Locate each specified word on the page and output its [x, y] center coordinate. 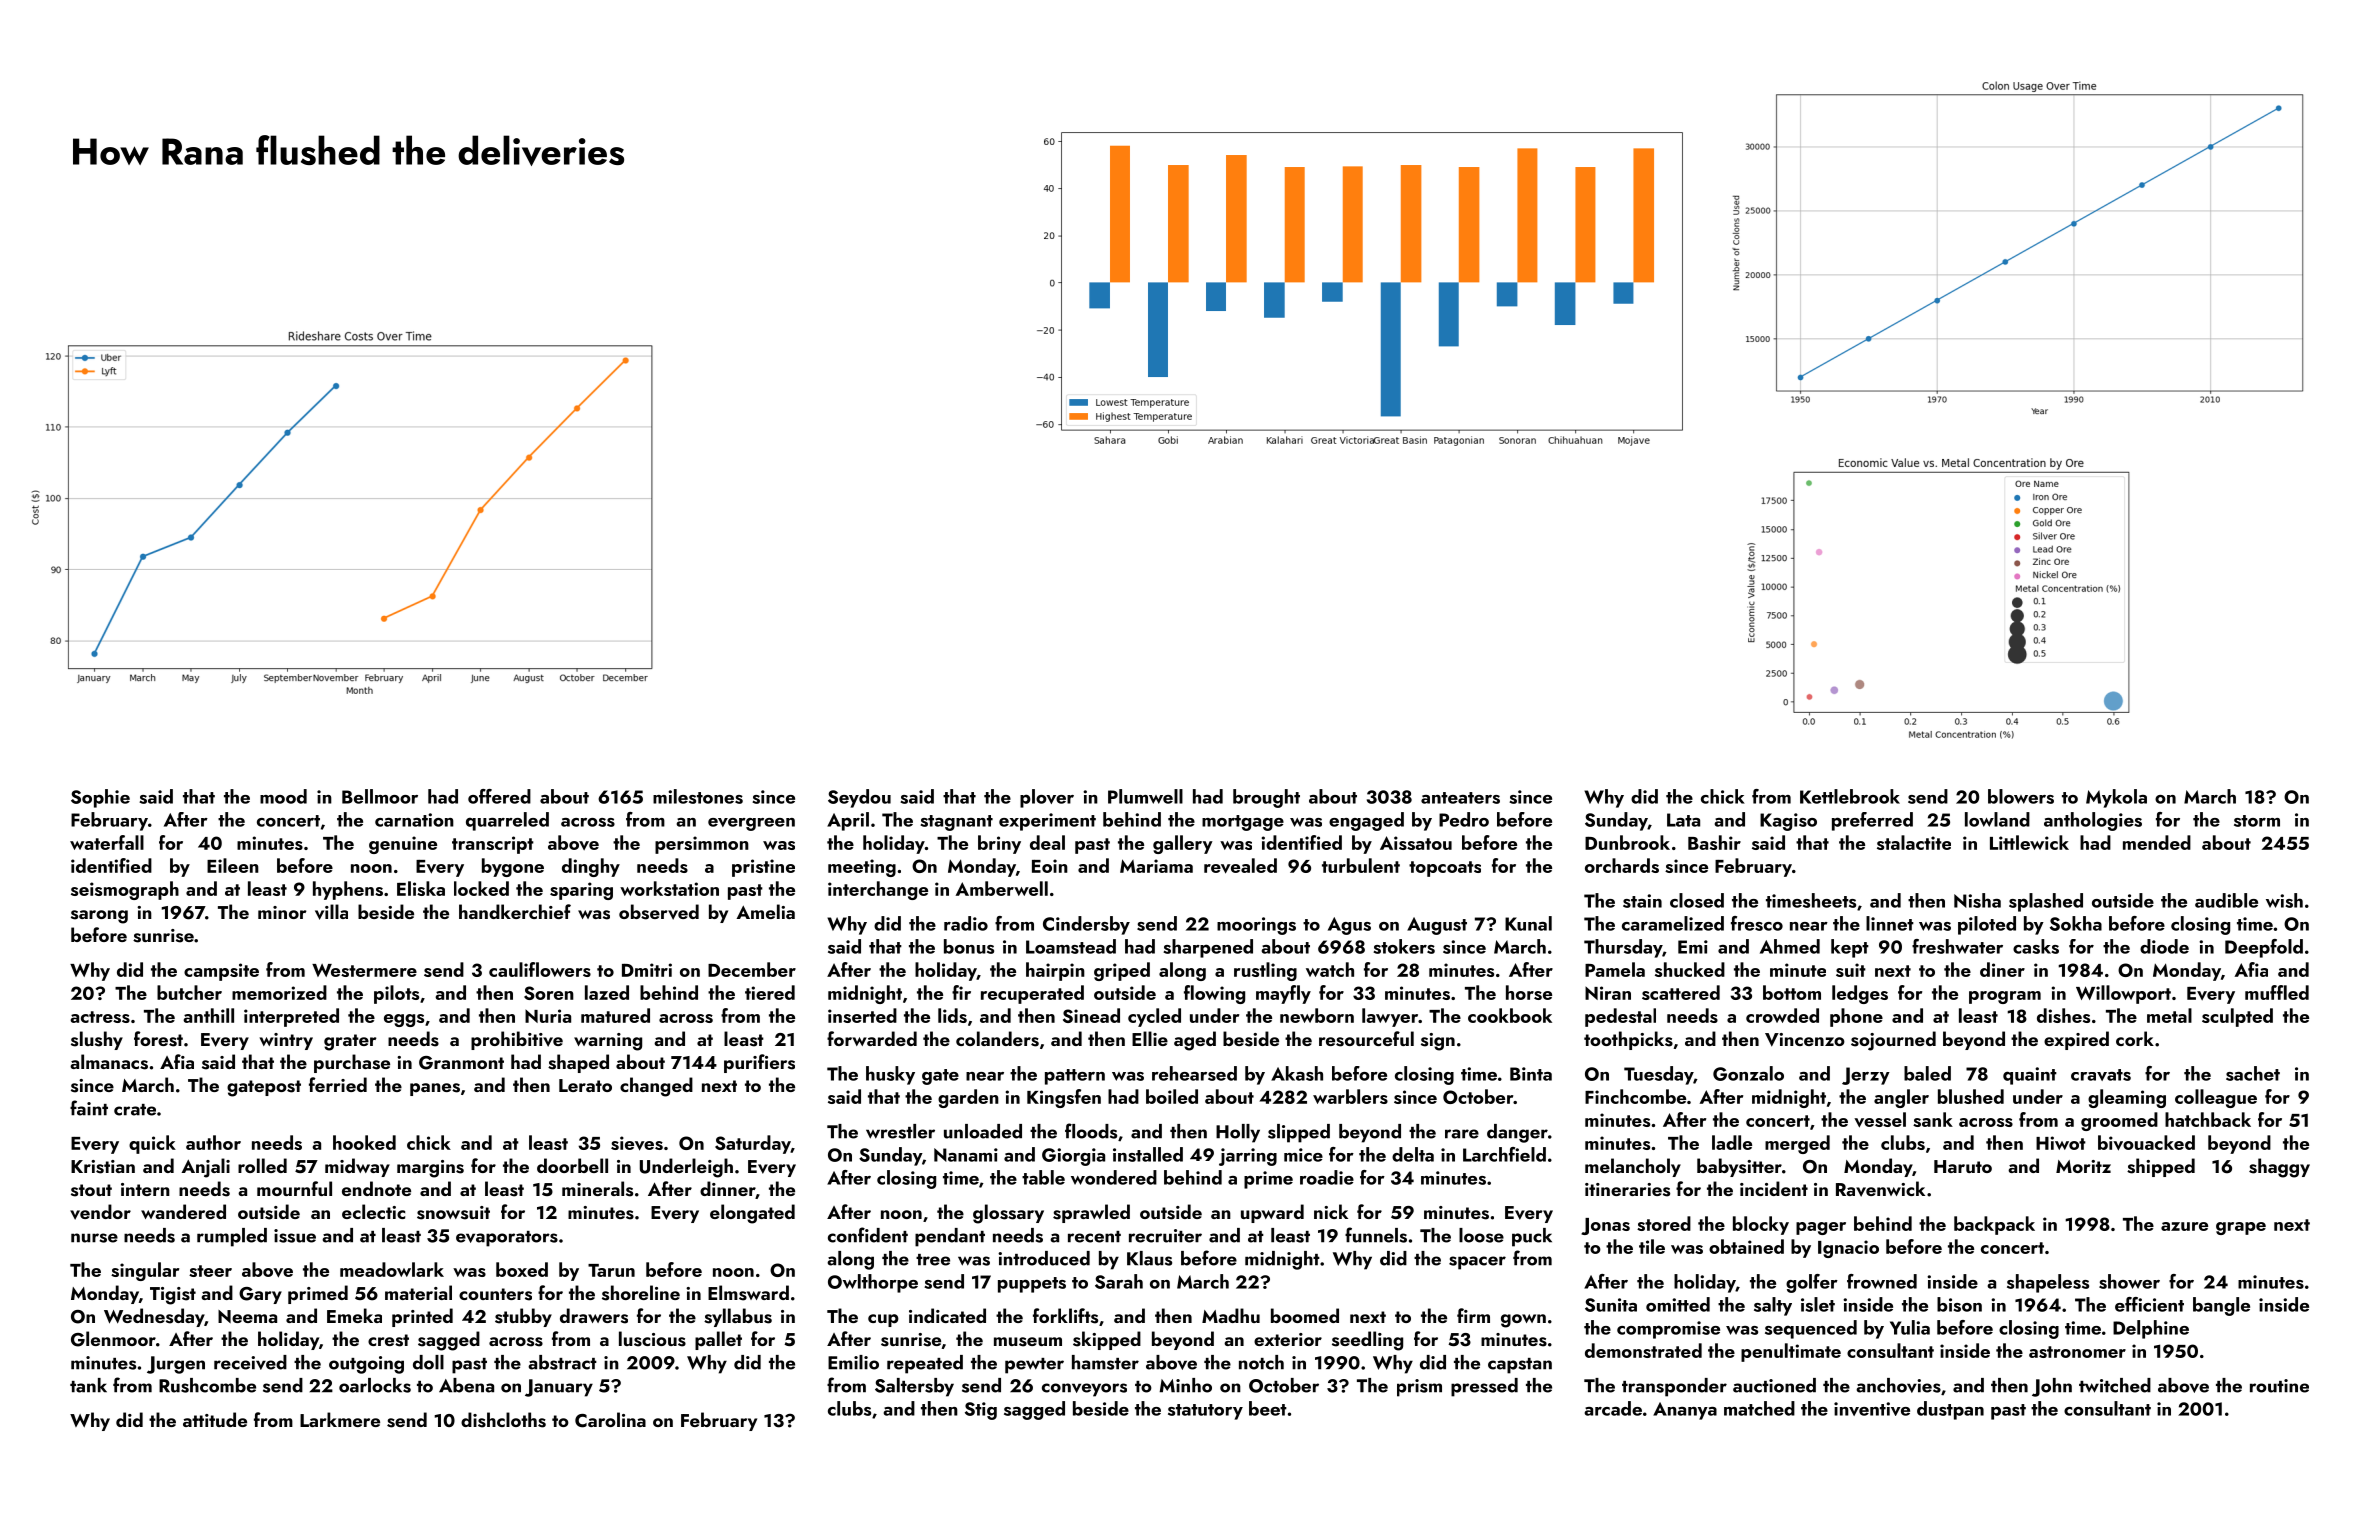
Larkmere [340, 1419]
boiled [1172, 1096]
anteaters [1460, 798]
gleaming [2127, 1098]
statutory [1205, 1412]
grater [350, 1042]
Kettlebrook [1850, 796]
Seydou [859, 798]
